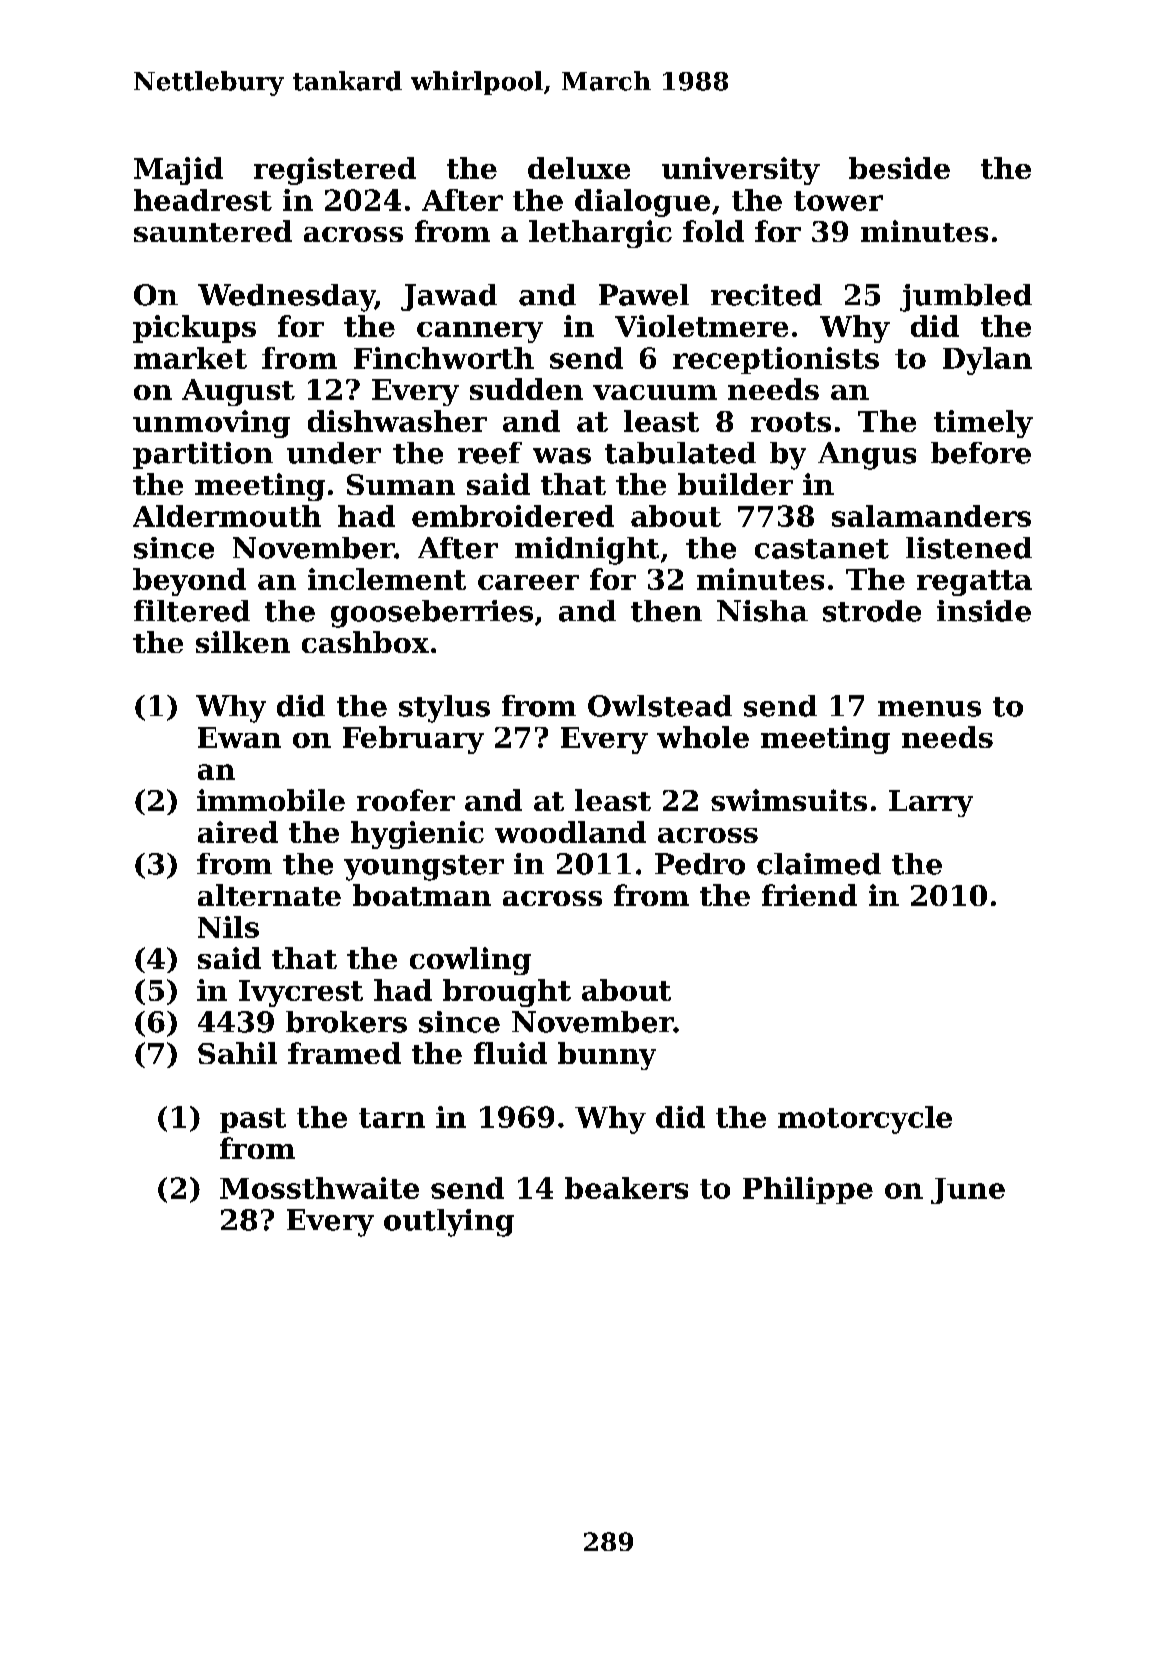 The width and height of the screenshot is (1165, 1654). Describe the element at coordinates (626, 1188) in the screenshot. I see `beakers` at that location.
